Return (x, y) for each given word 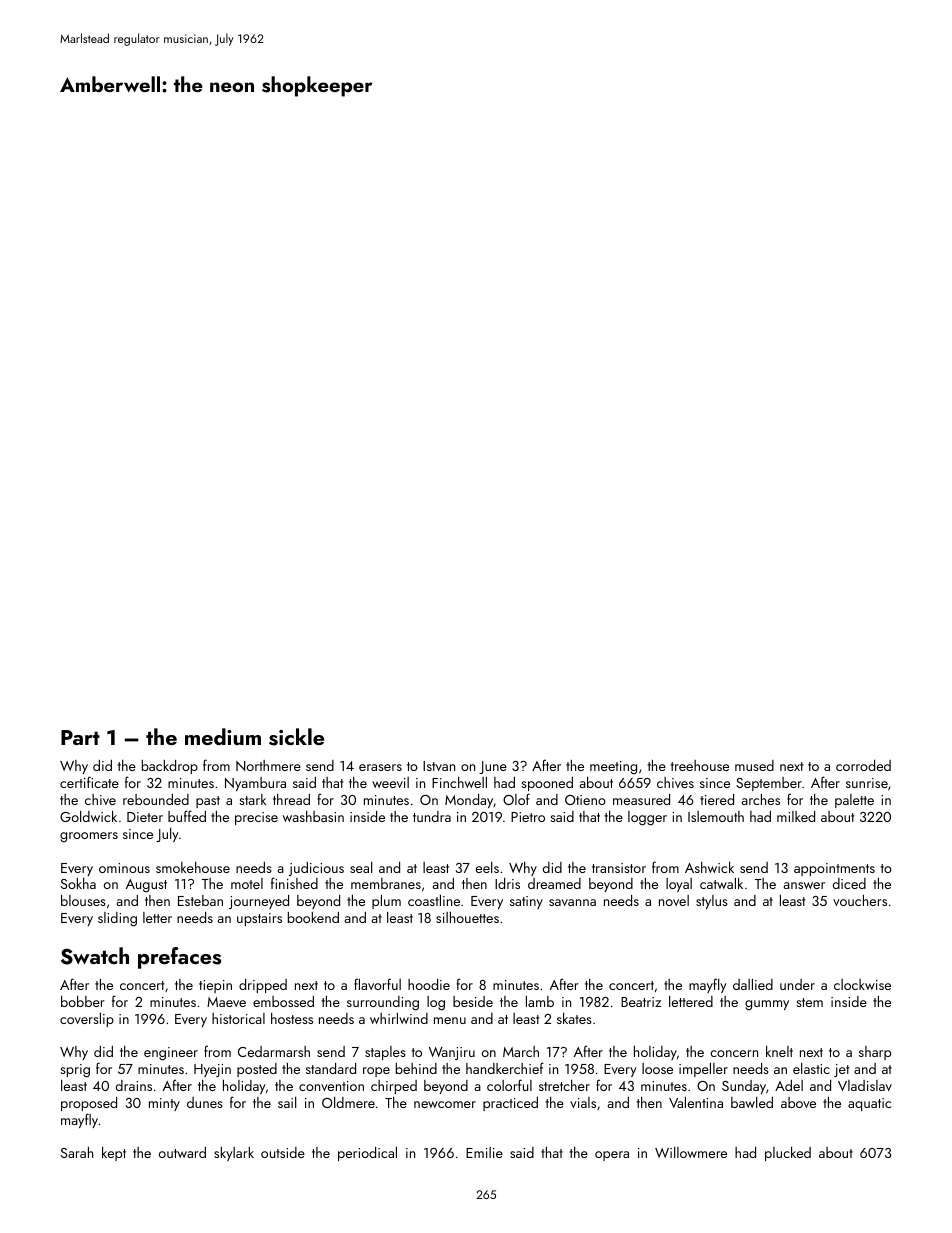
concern (734, 1053)
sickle (296, 737)
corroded (863, 765)
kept (114, 1154)
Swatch (95, 956)
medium (223, 736)
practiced (510, 1104)
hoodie (429, 984)
